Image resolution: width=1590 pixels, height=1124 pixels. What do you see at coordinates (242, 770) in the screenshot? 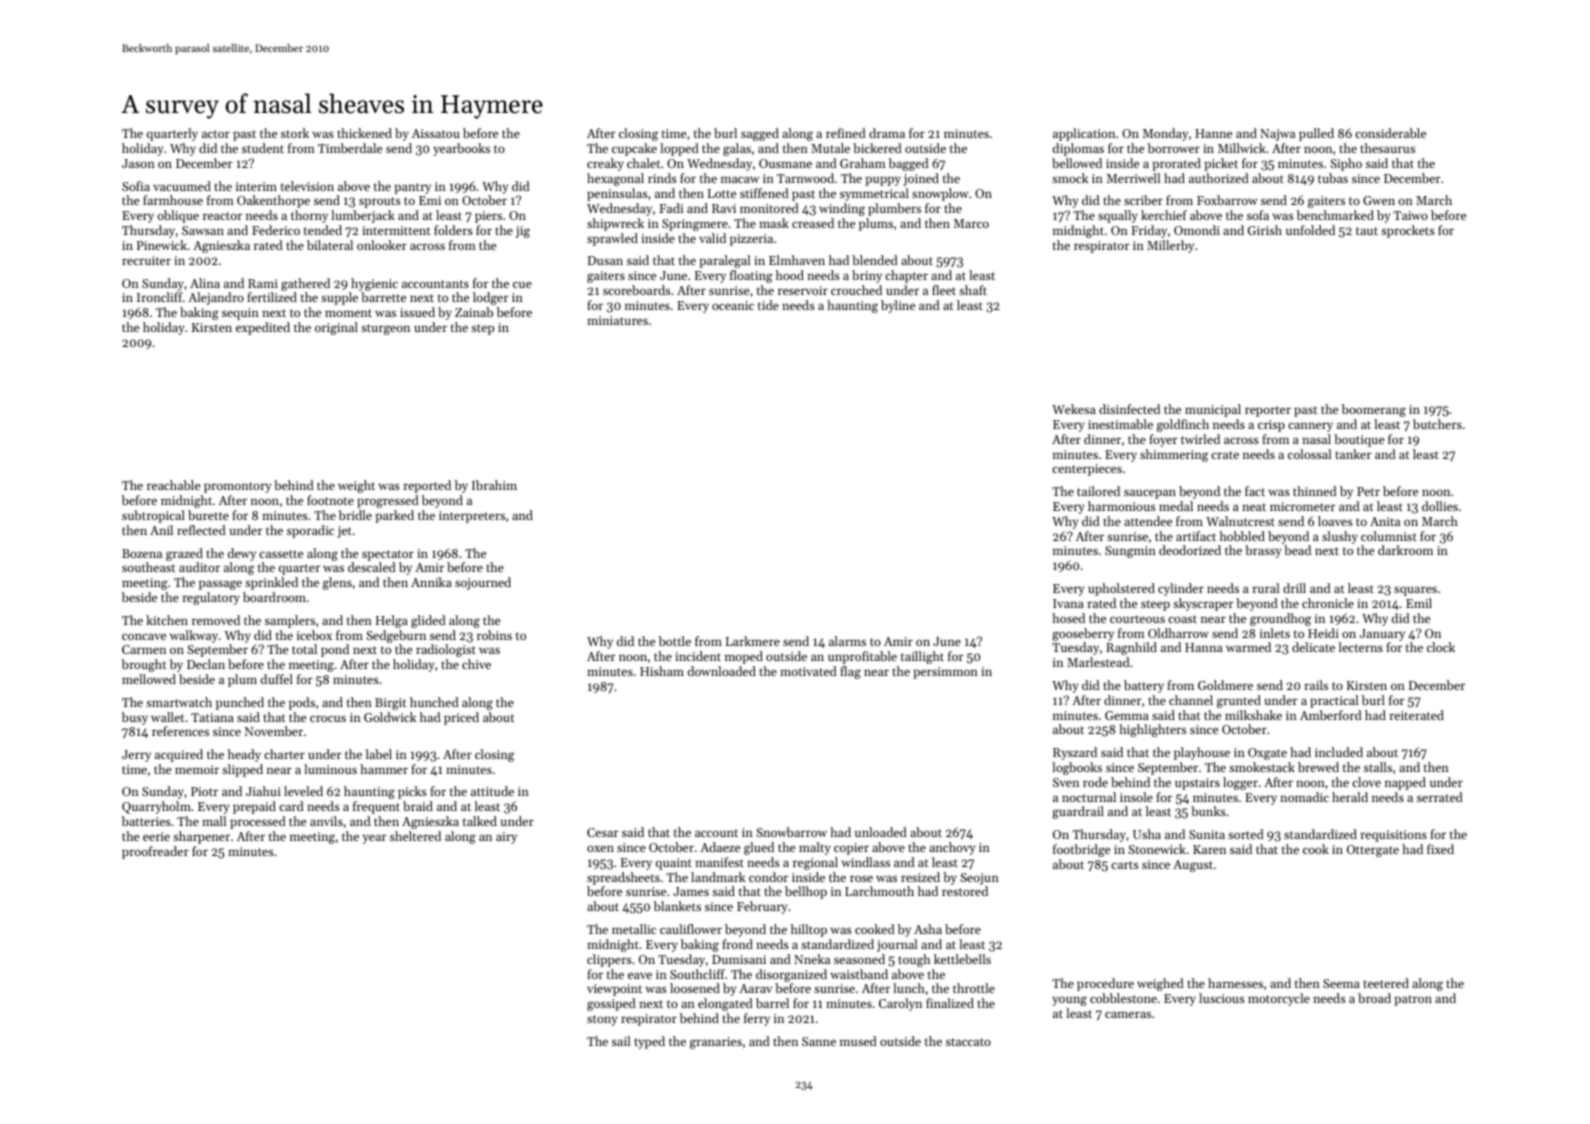
I see `slipped` at bounding box center [242, 770].
